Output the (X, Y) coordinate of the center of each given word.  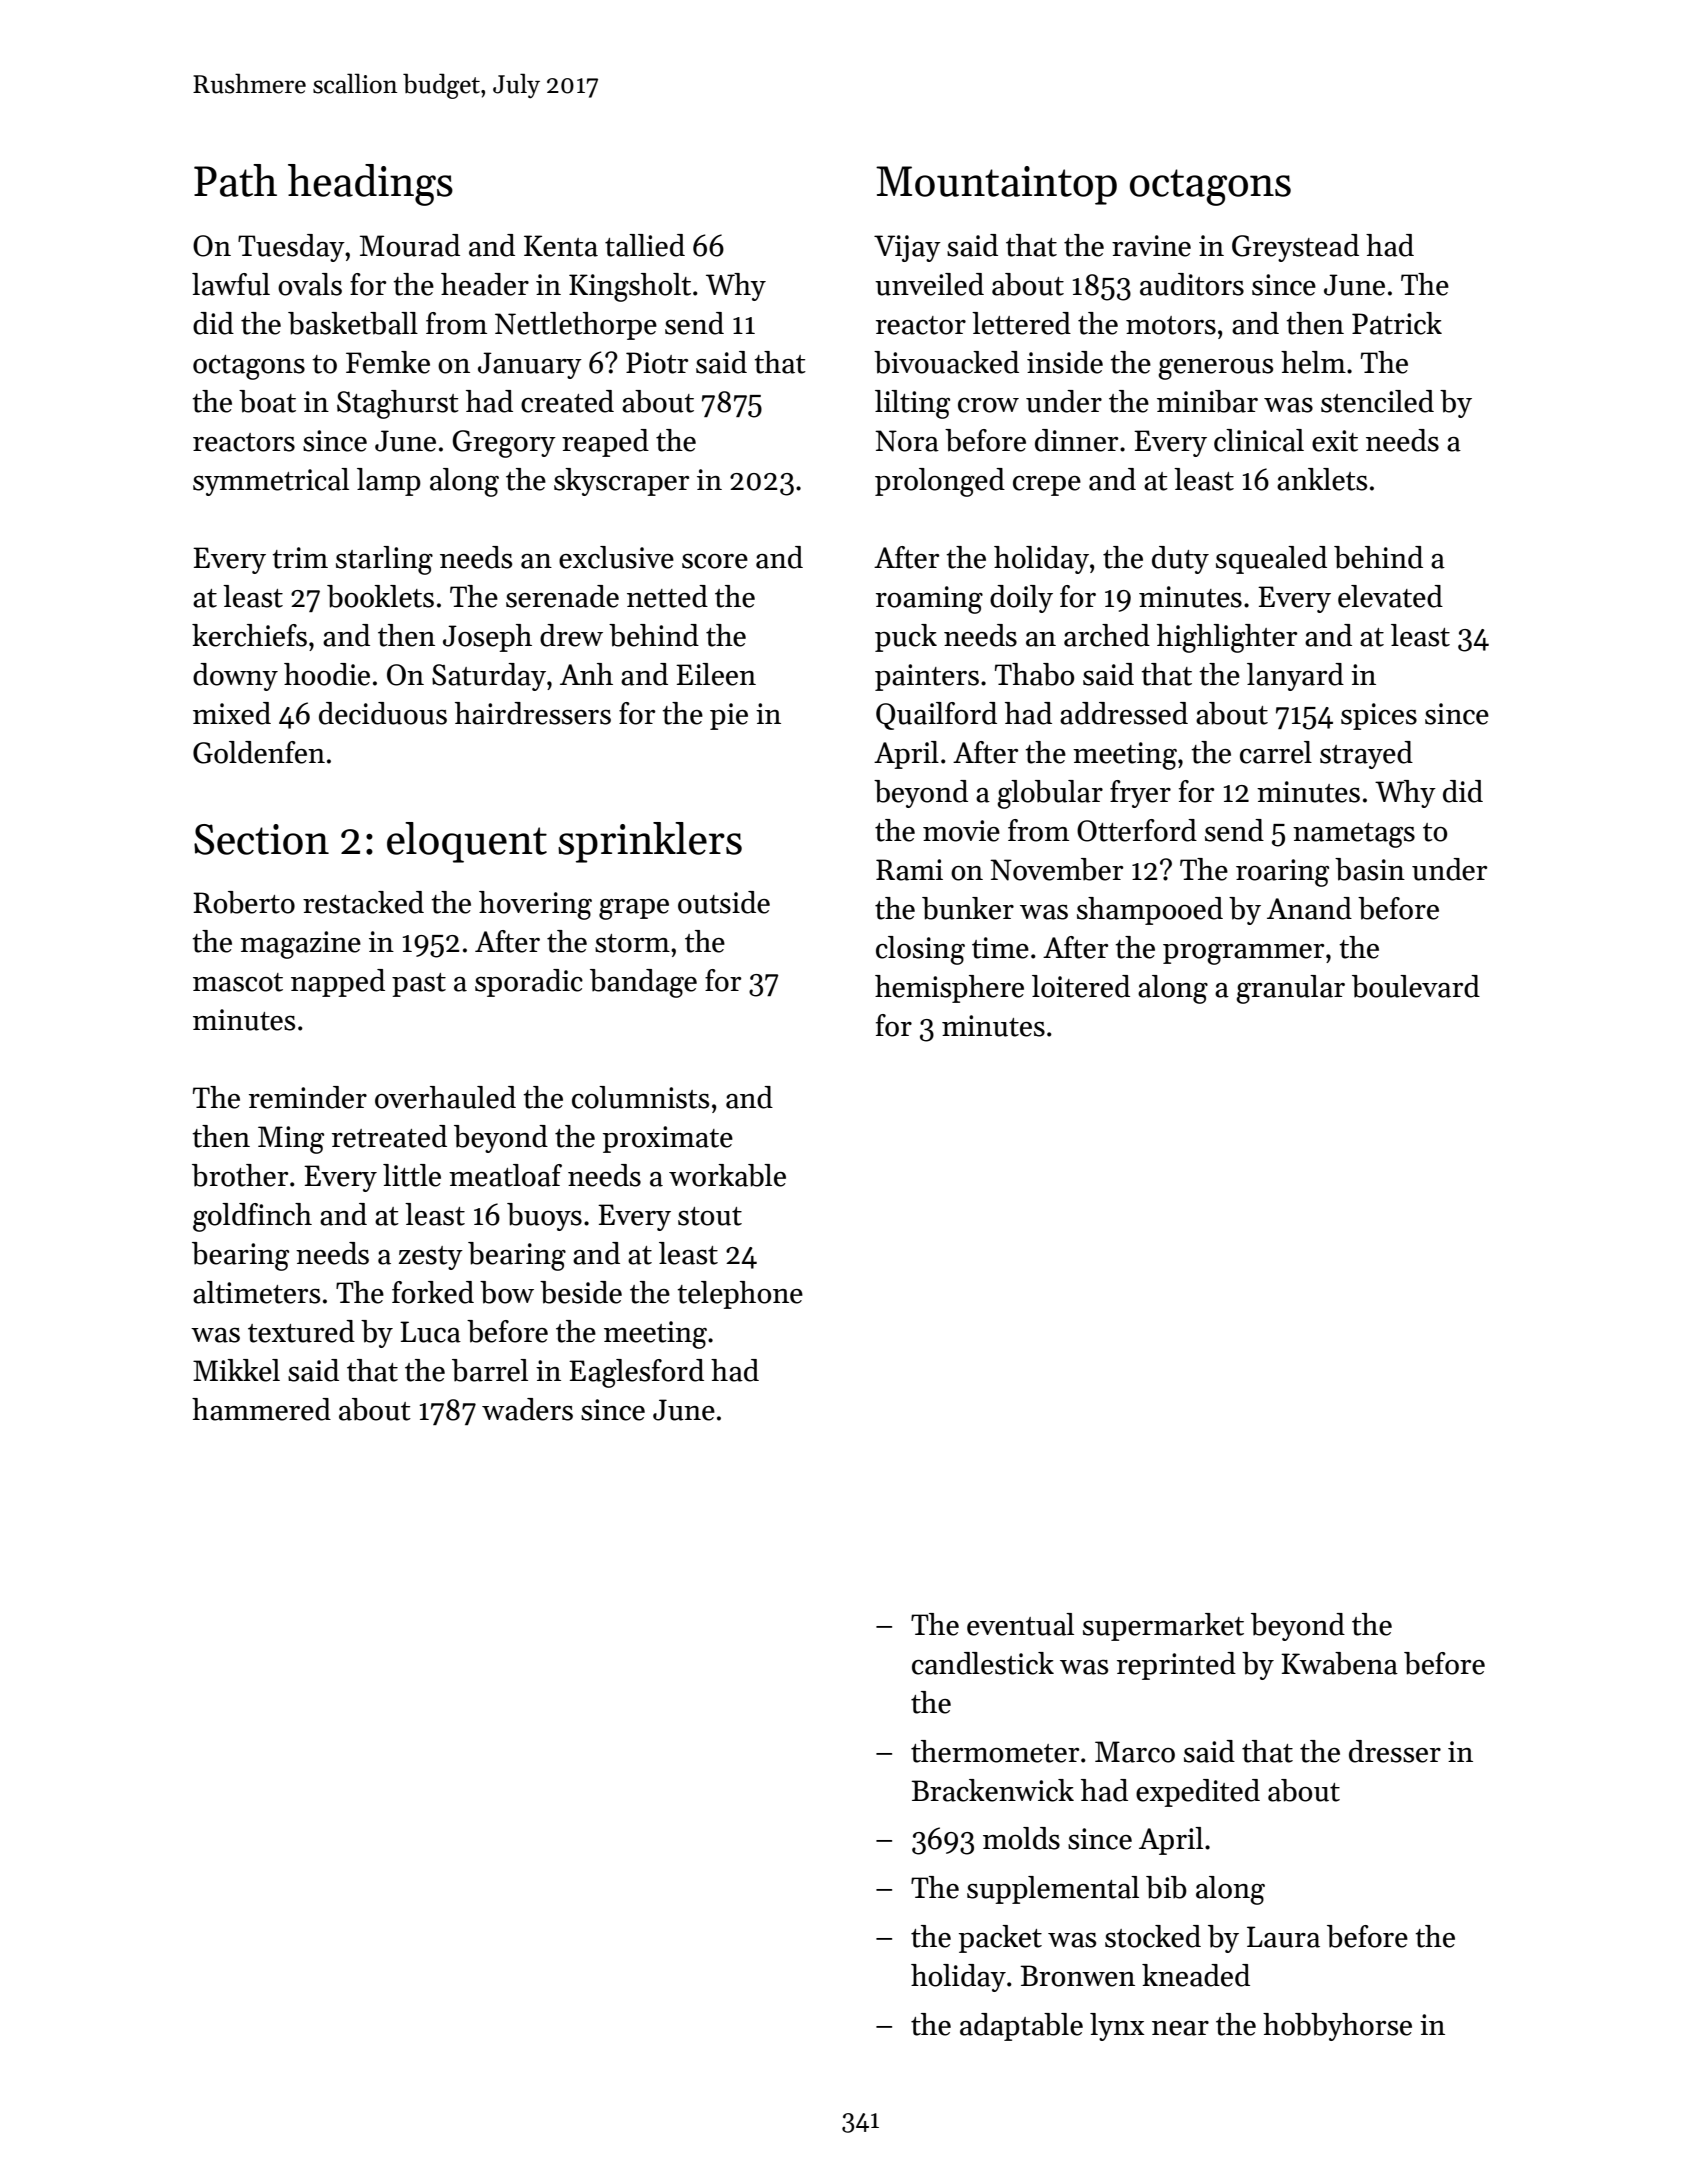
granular (1290, 989)
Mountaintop (996, 185)
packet (1000, 1939)
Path (235, 180)
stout (710, 1216)
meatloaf (505, 1175)
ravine (1151, 246)
